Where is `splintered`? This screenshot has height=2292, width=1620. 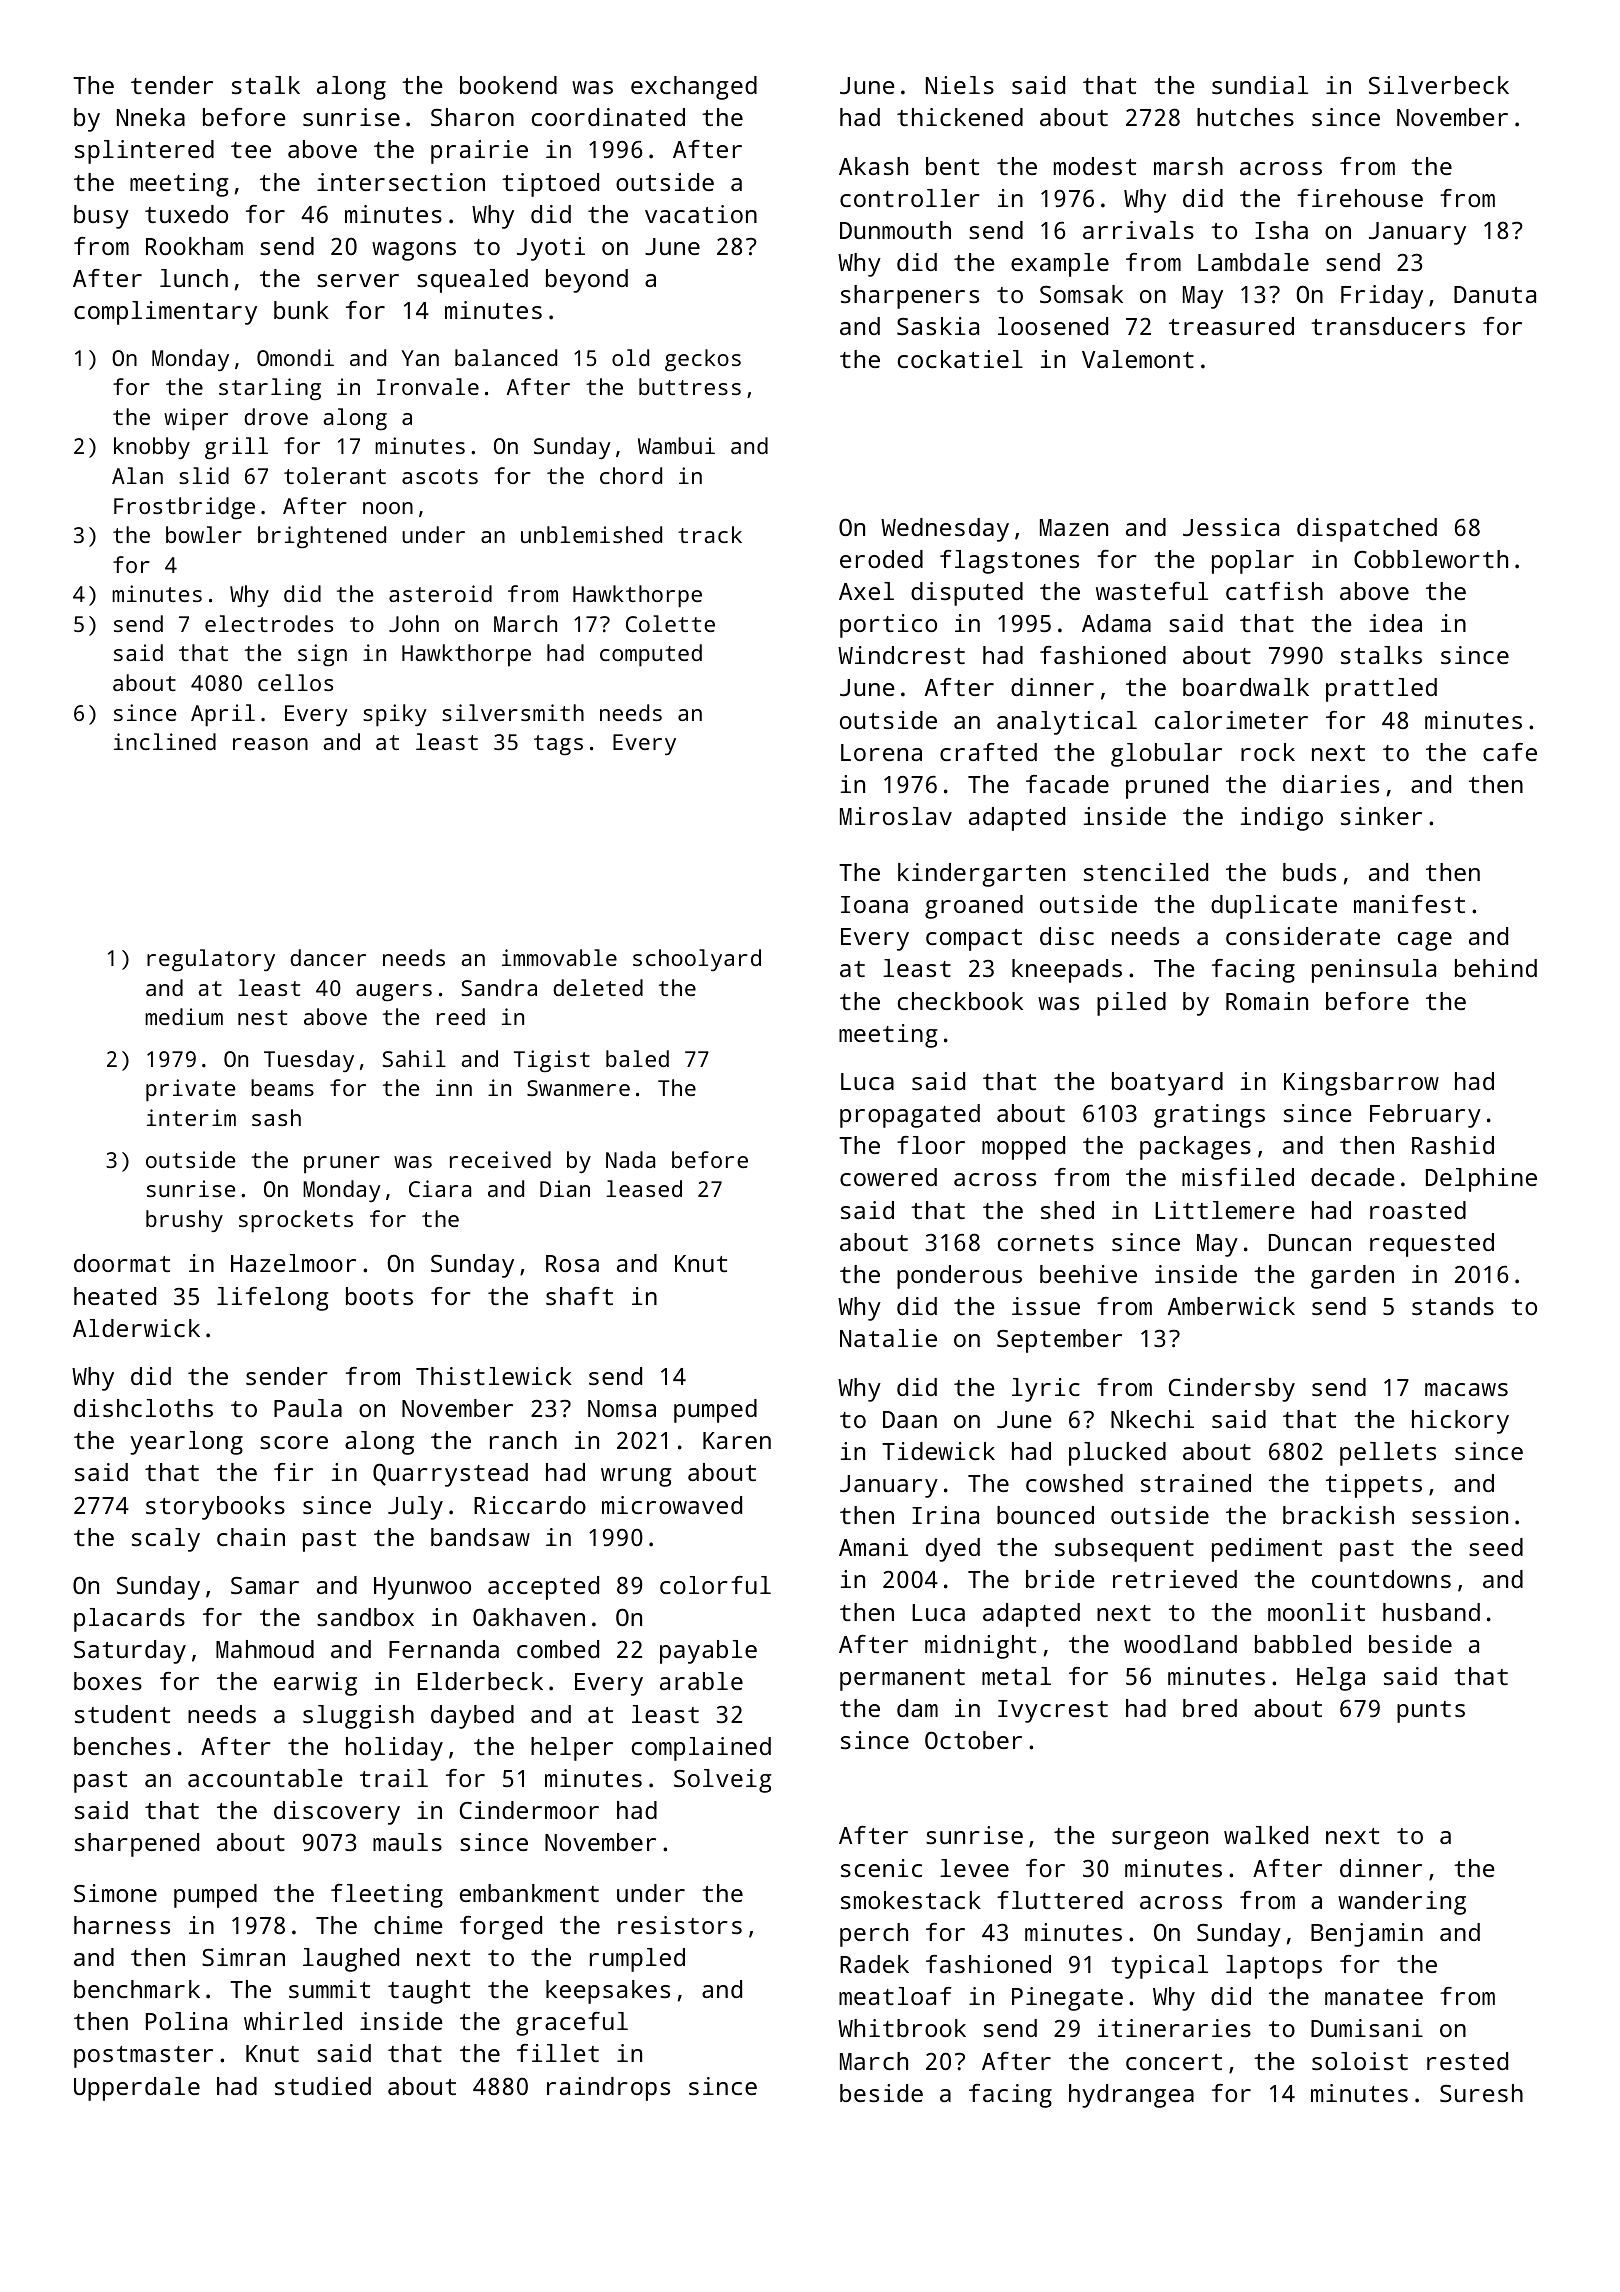 splintered is located at coordinates (144, 152).
